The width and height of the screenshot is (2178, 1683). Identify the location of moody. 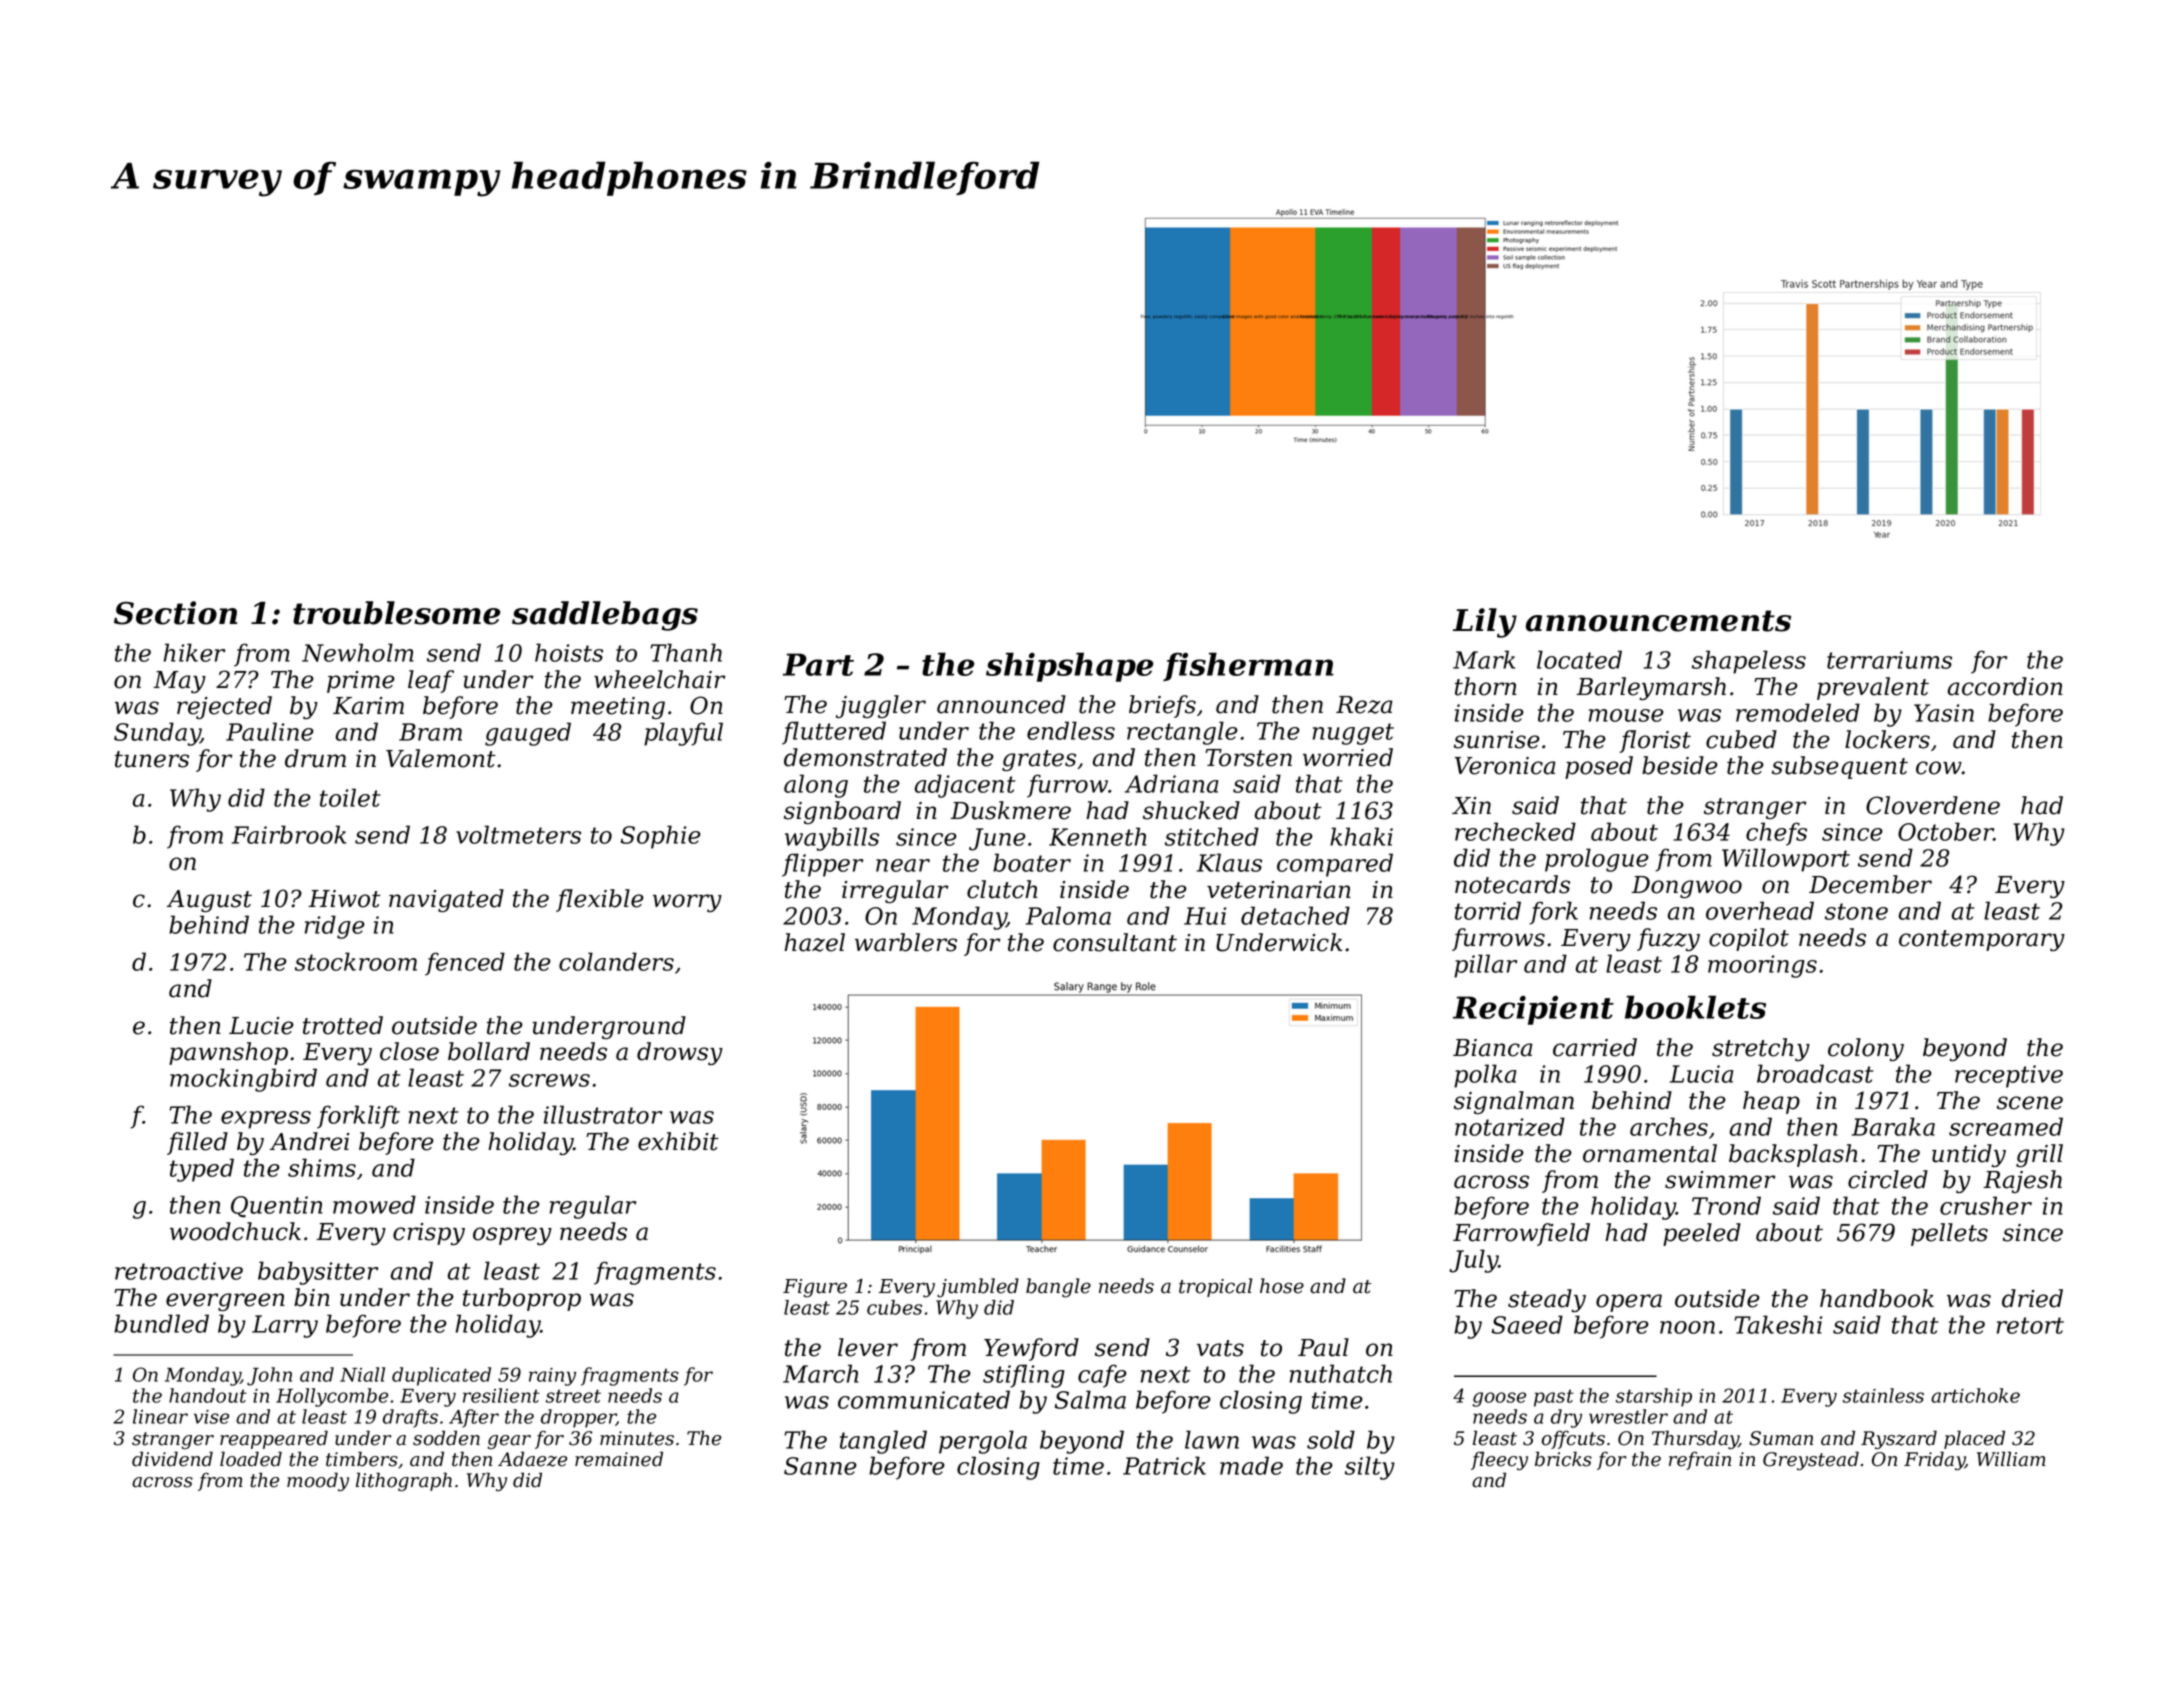
(318, 1481).
